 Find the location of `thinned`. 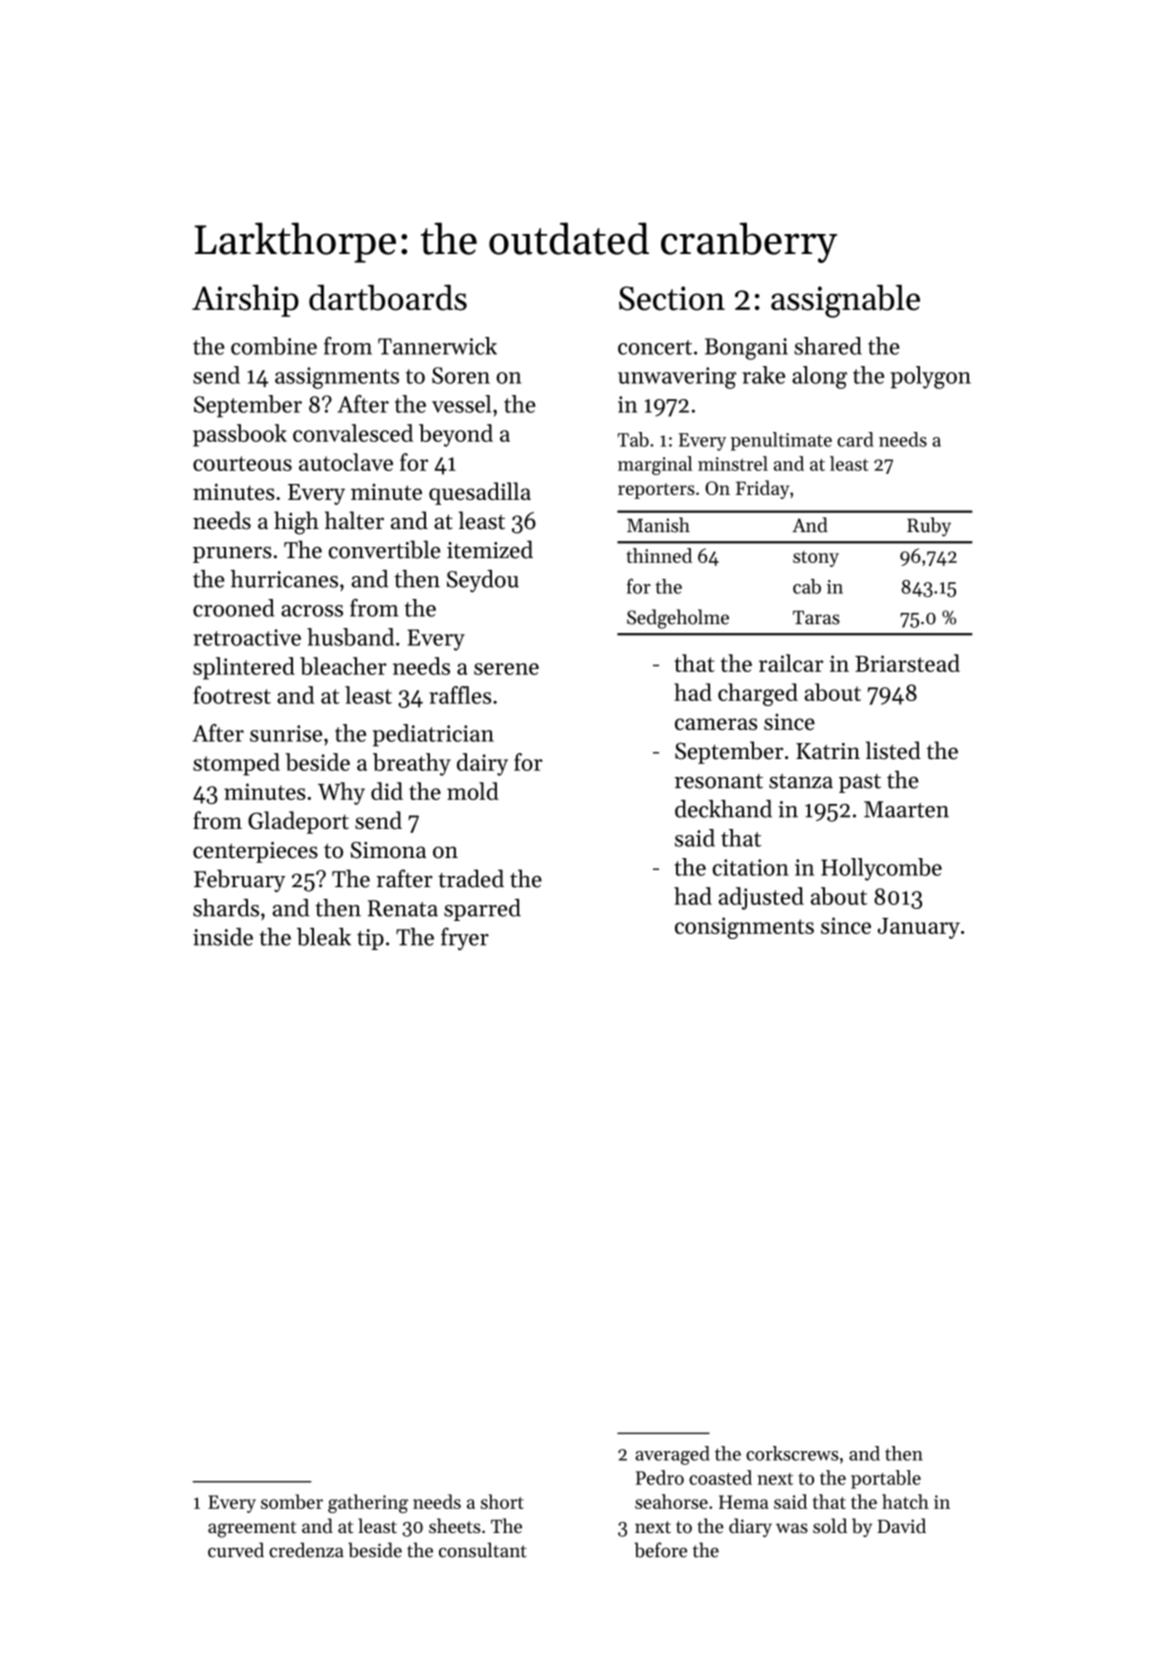

thinned is located at coordinates (659, 555).
